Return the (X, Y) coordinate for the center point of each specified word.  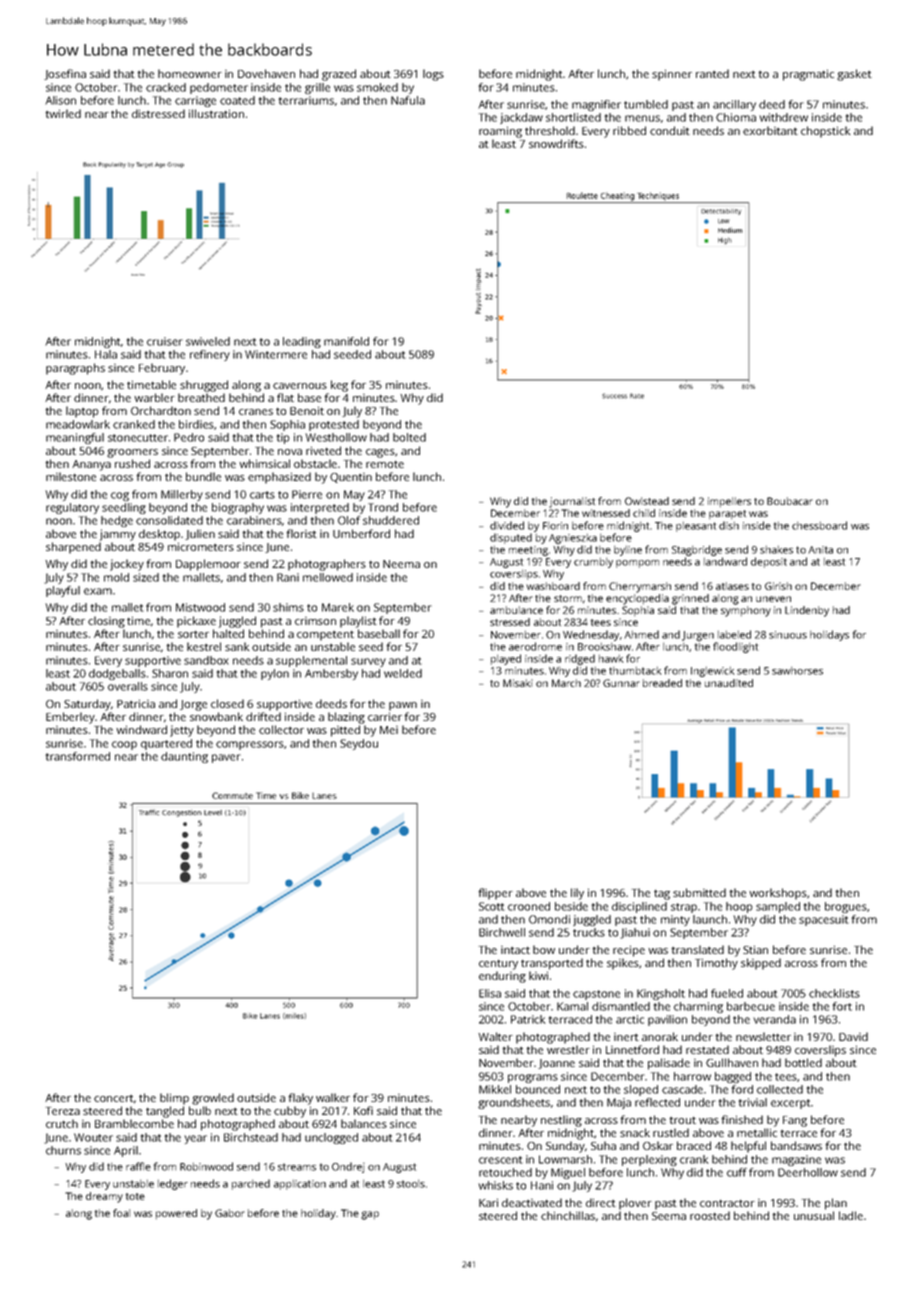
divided (507, 525)
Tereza (63, 1111)
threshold (550, 130)
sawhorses (797, 671)
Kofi (363, 1110)
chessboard (819, 525)
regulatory (72, 508)
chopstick (825, 132)
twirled (63, 113)
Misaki (518, 683)
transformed (78, 756)
